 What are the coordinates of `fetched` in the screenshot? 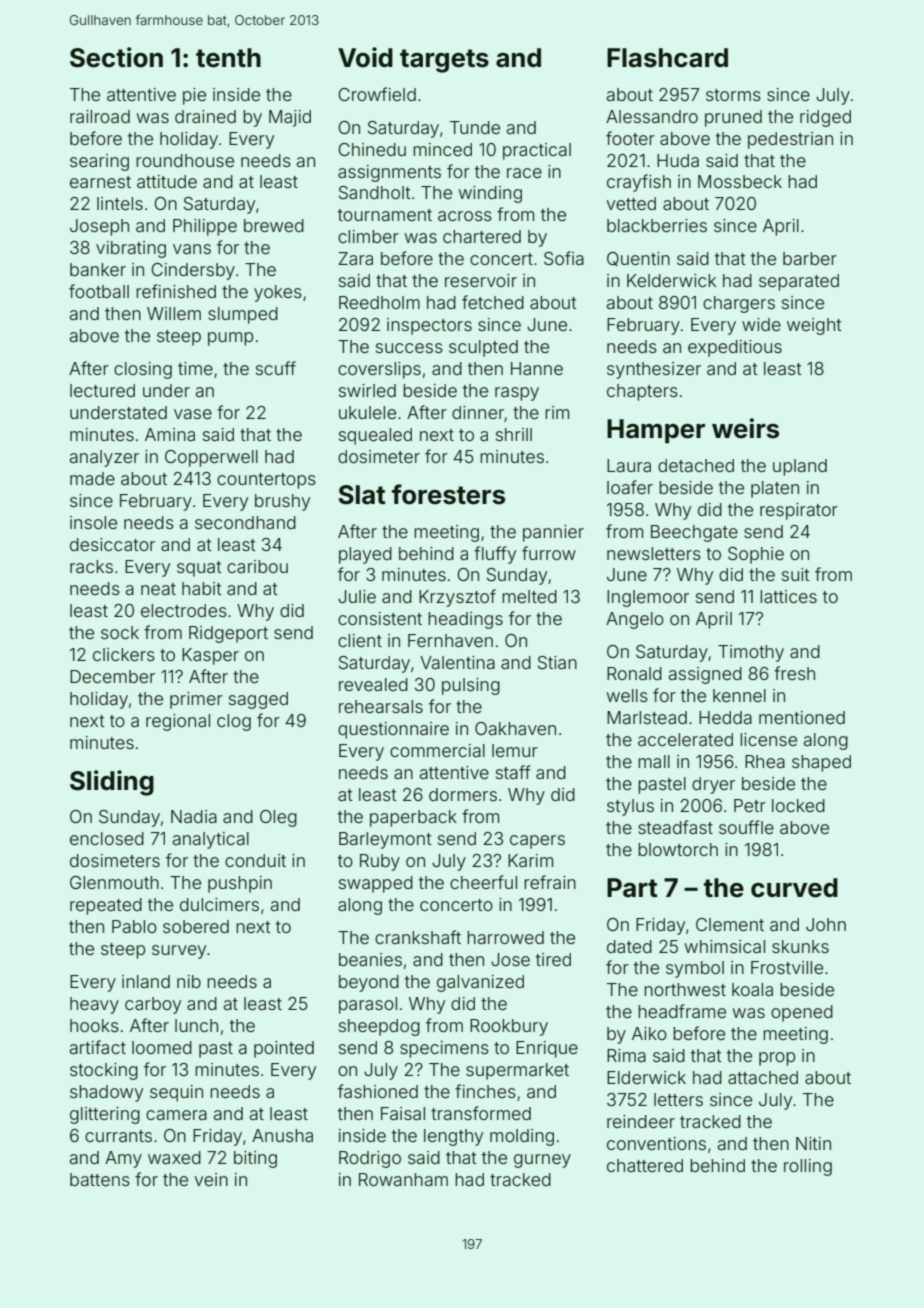 It's located at (493, 302).
